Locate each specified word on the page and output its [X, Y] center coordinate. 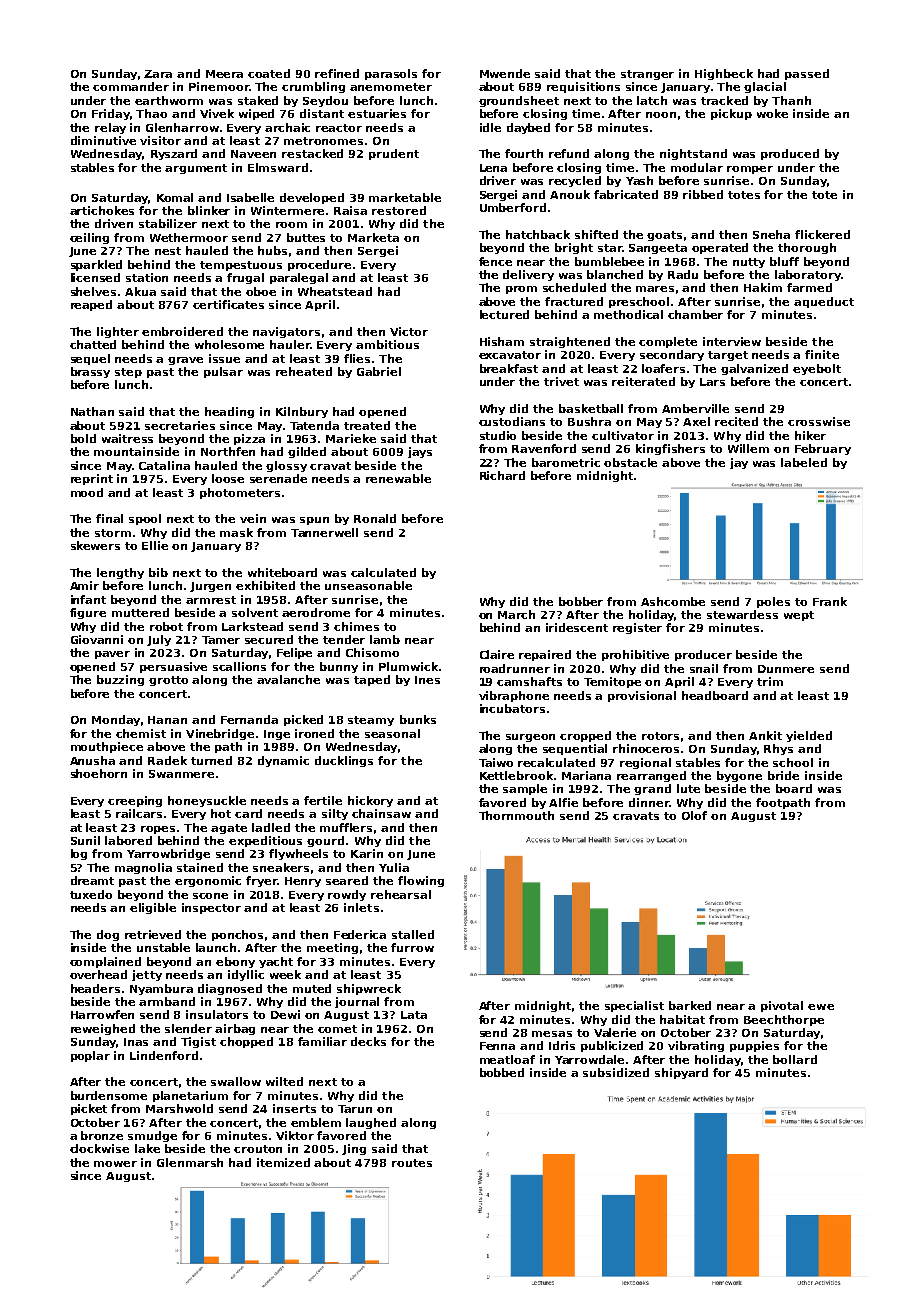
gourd [325, 841]
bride [783, 775]
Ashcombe [673, 601]
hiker [810, 435]
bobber [581, 601]
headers [95, 988]
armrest [211, 600]
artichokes [102, 210]
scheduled [574, 287]
